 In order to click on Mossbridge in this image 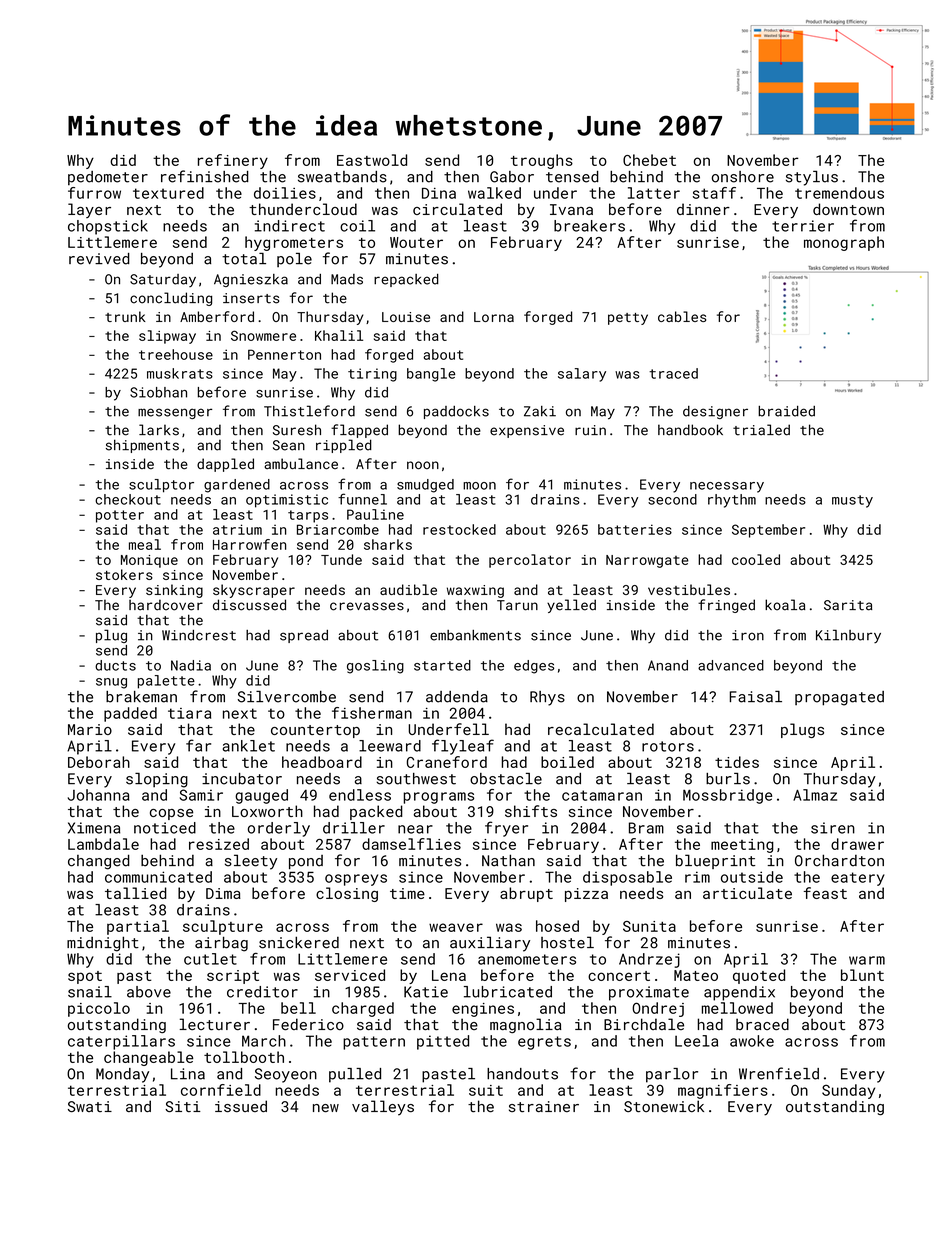, I will do `click(727, 796)`.
